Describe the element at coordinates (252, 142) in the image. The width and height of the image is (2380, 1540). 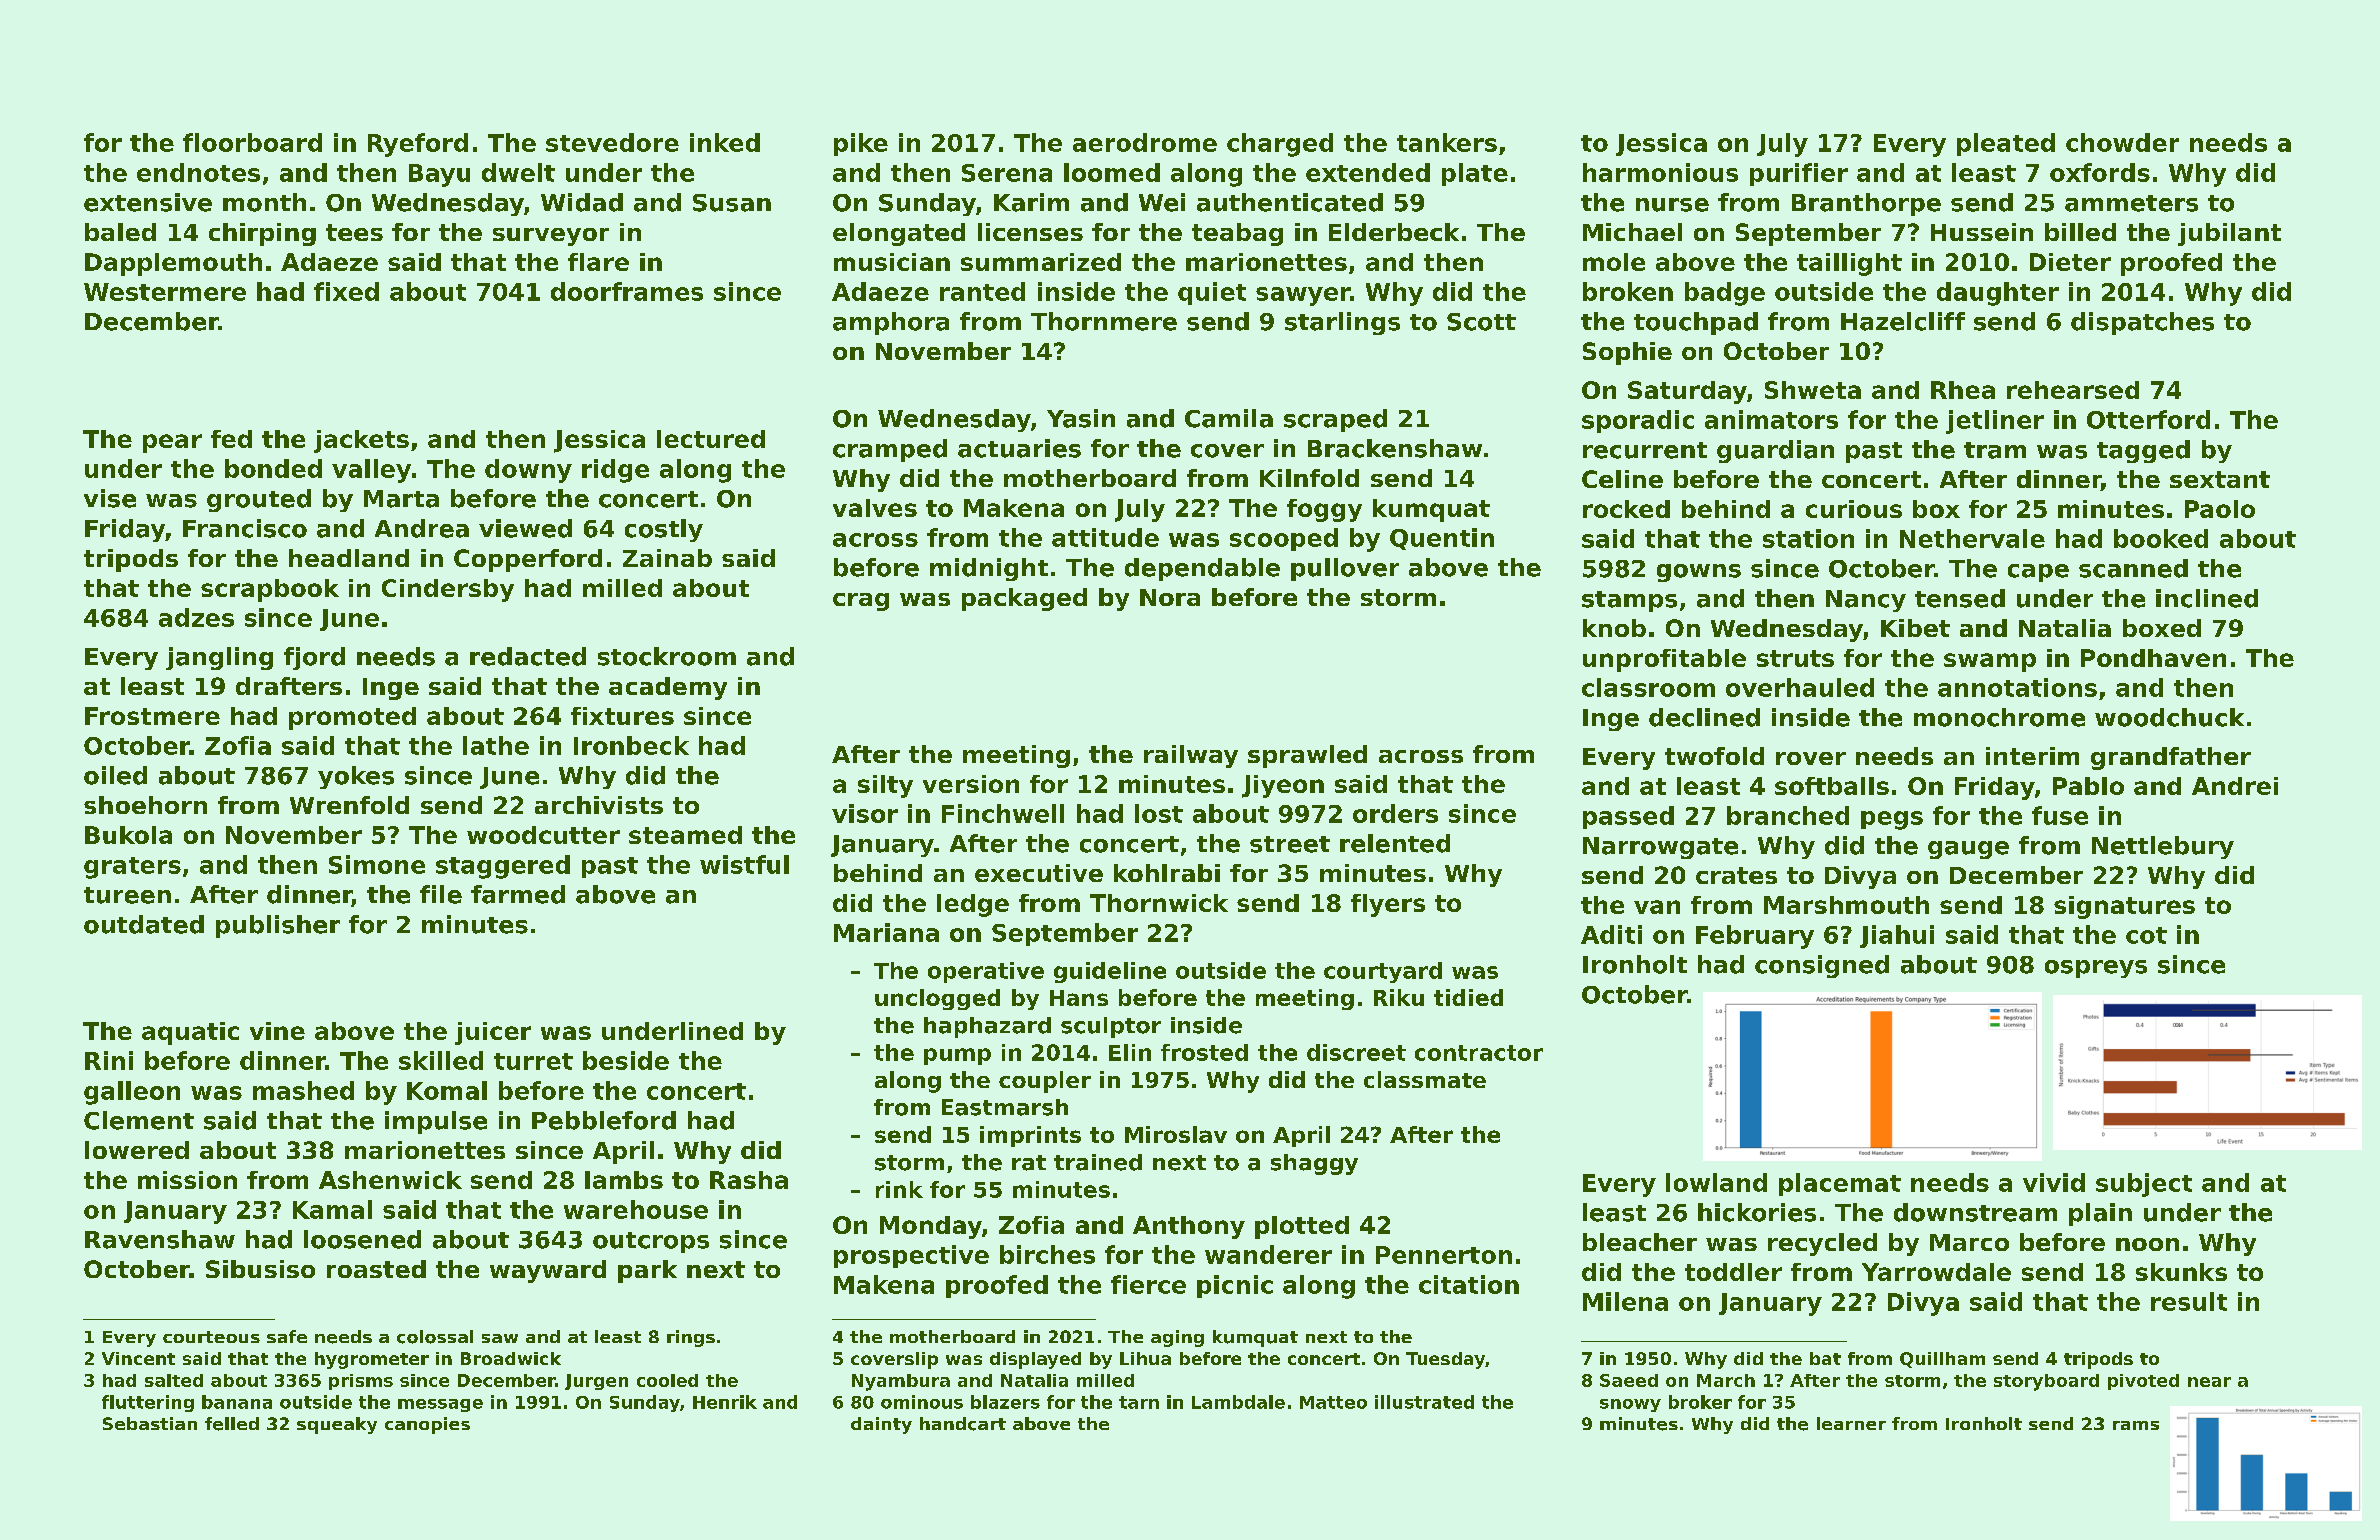
I see `floorboard` at that location.
